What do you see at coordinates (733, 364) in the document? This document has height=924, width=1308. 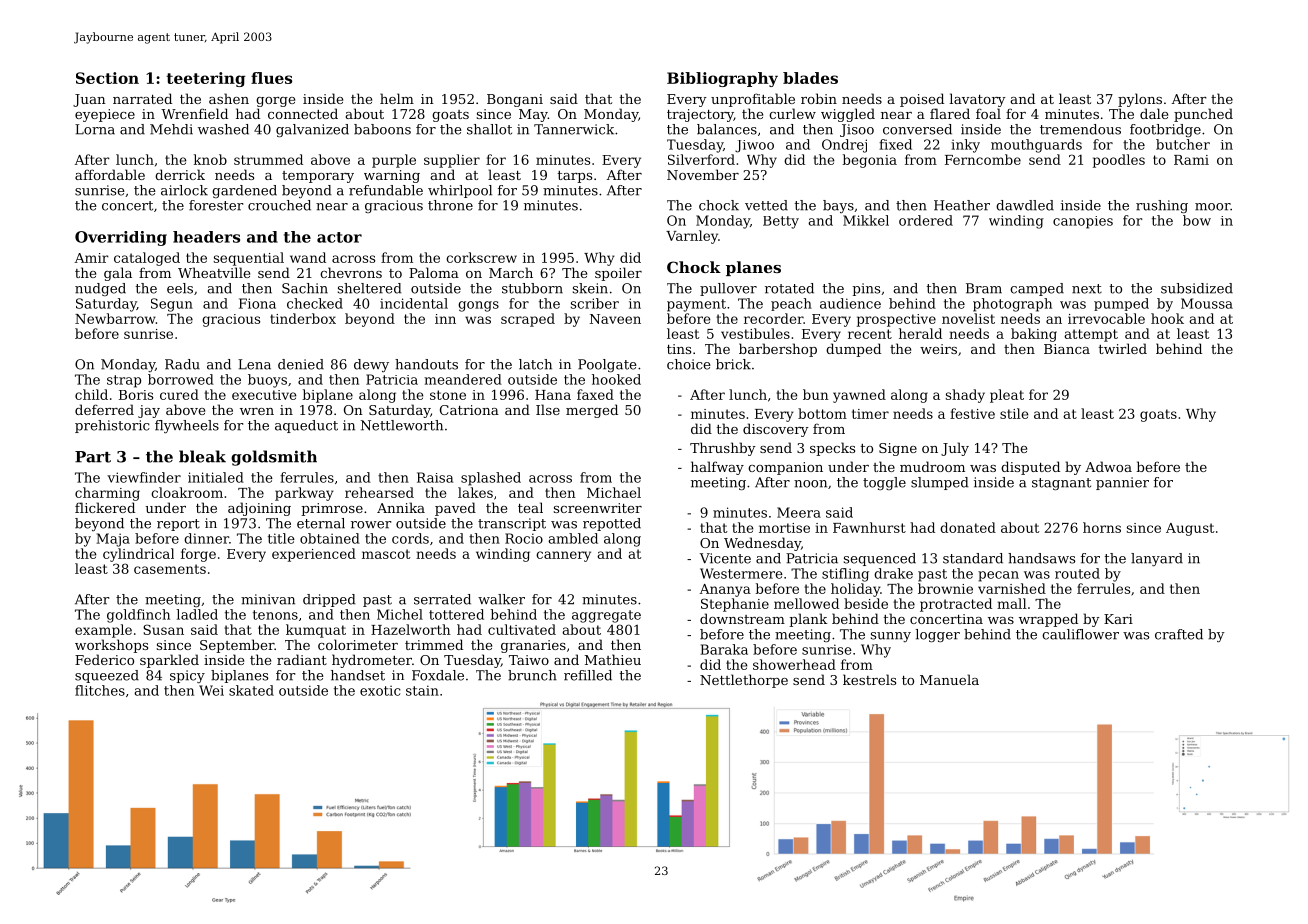 I see `brick` at bounding box center [733, 364].
